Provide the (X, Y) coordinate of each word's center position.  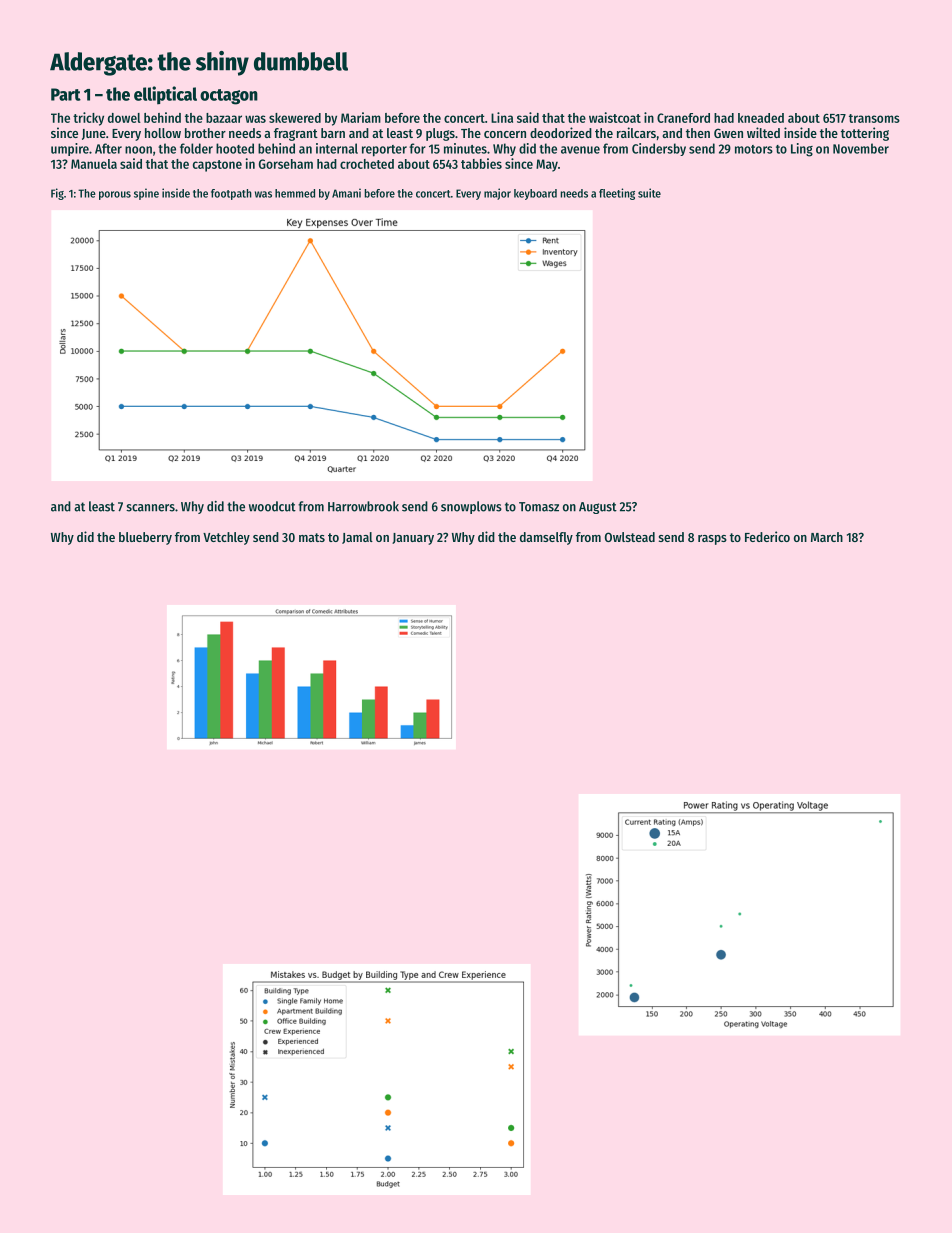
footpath (231, 194)
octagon (229, 97)
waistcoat (615, 117)
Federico (767, 536)
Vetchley (226, 538)
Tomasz (539, 507)
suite (649, 193)
